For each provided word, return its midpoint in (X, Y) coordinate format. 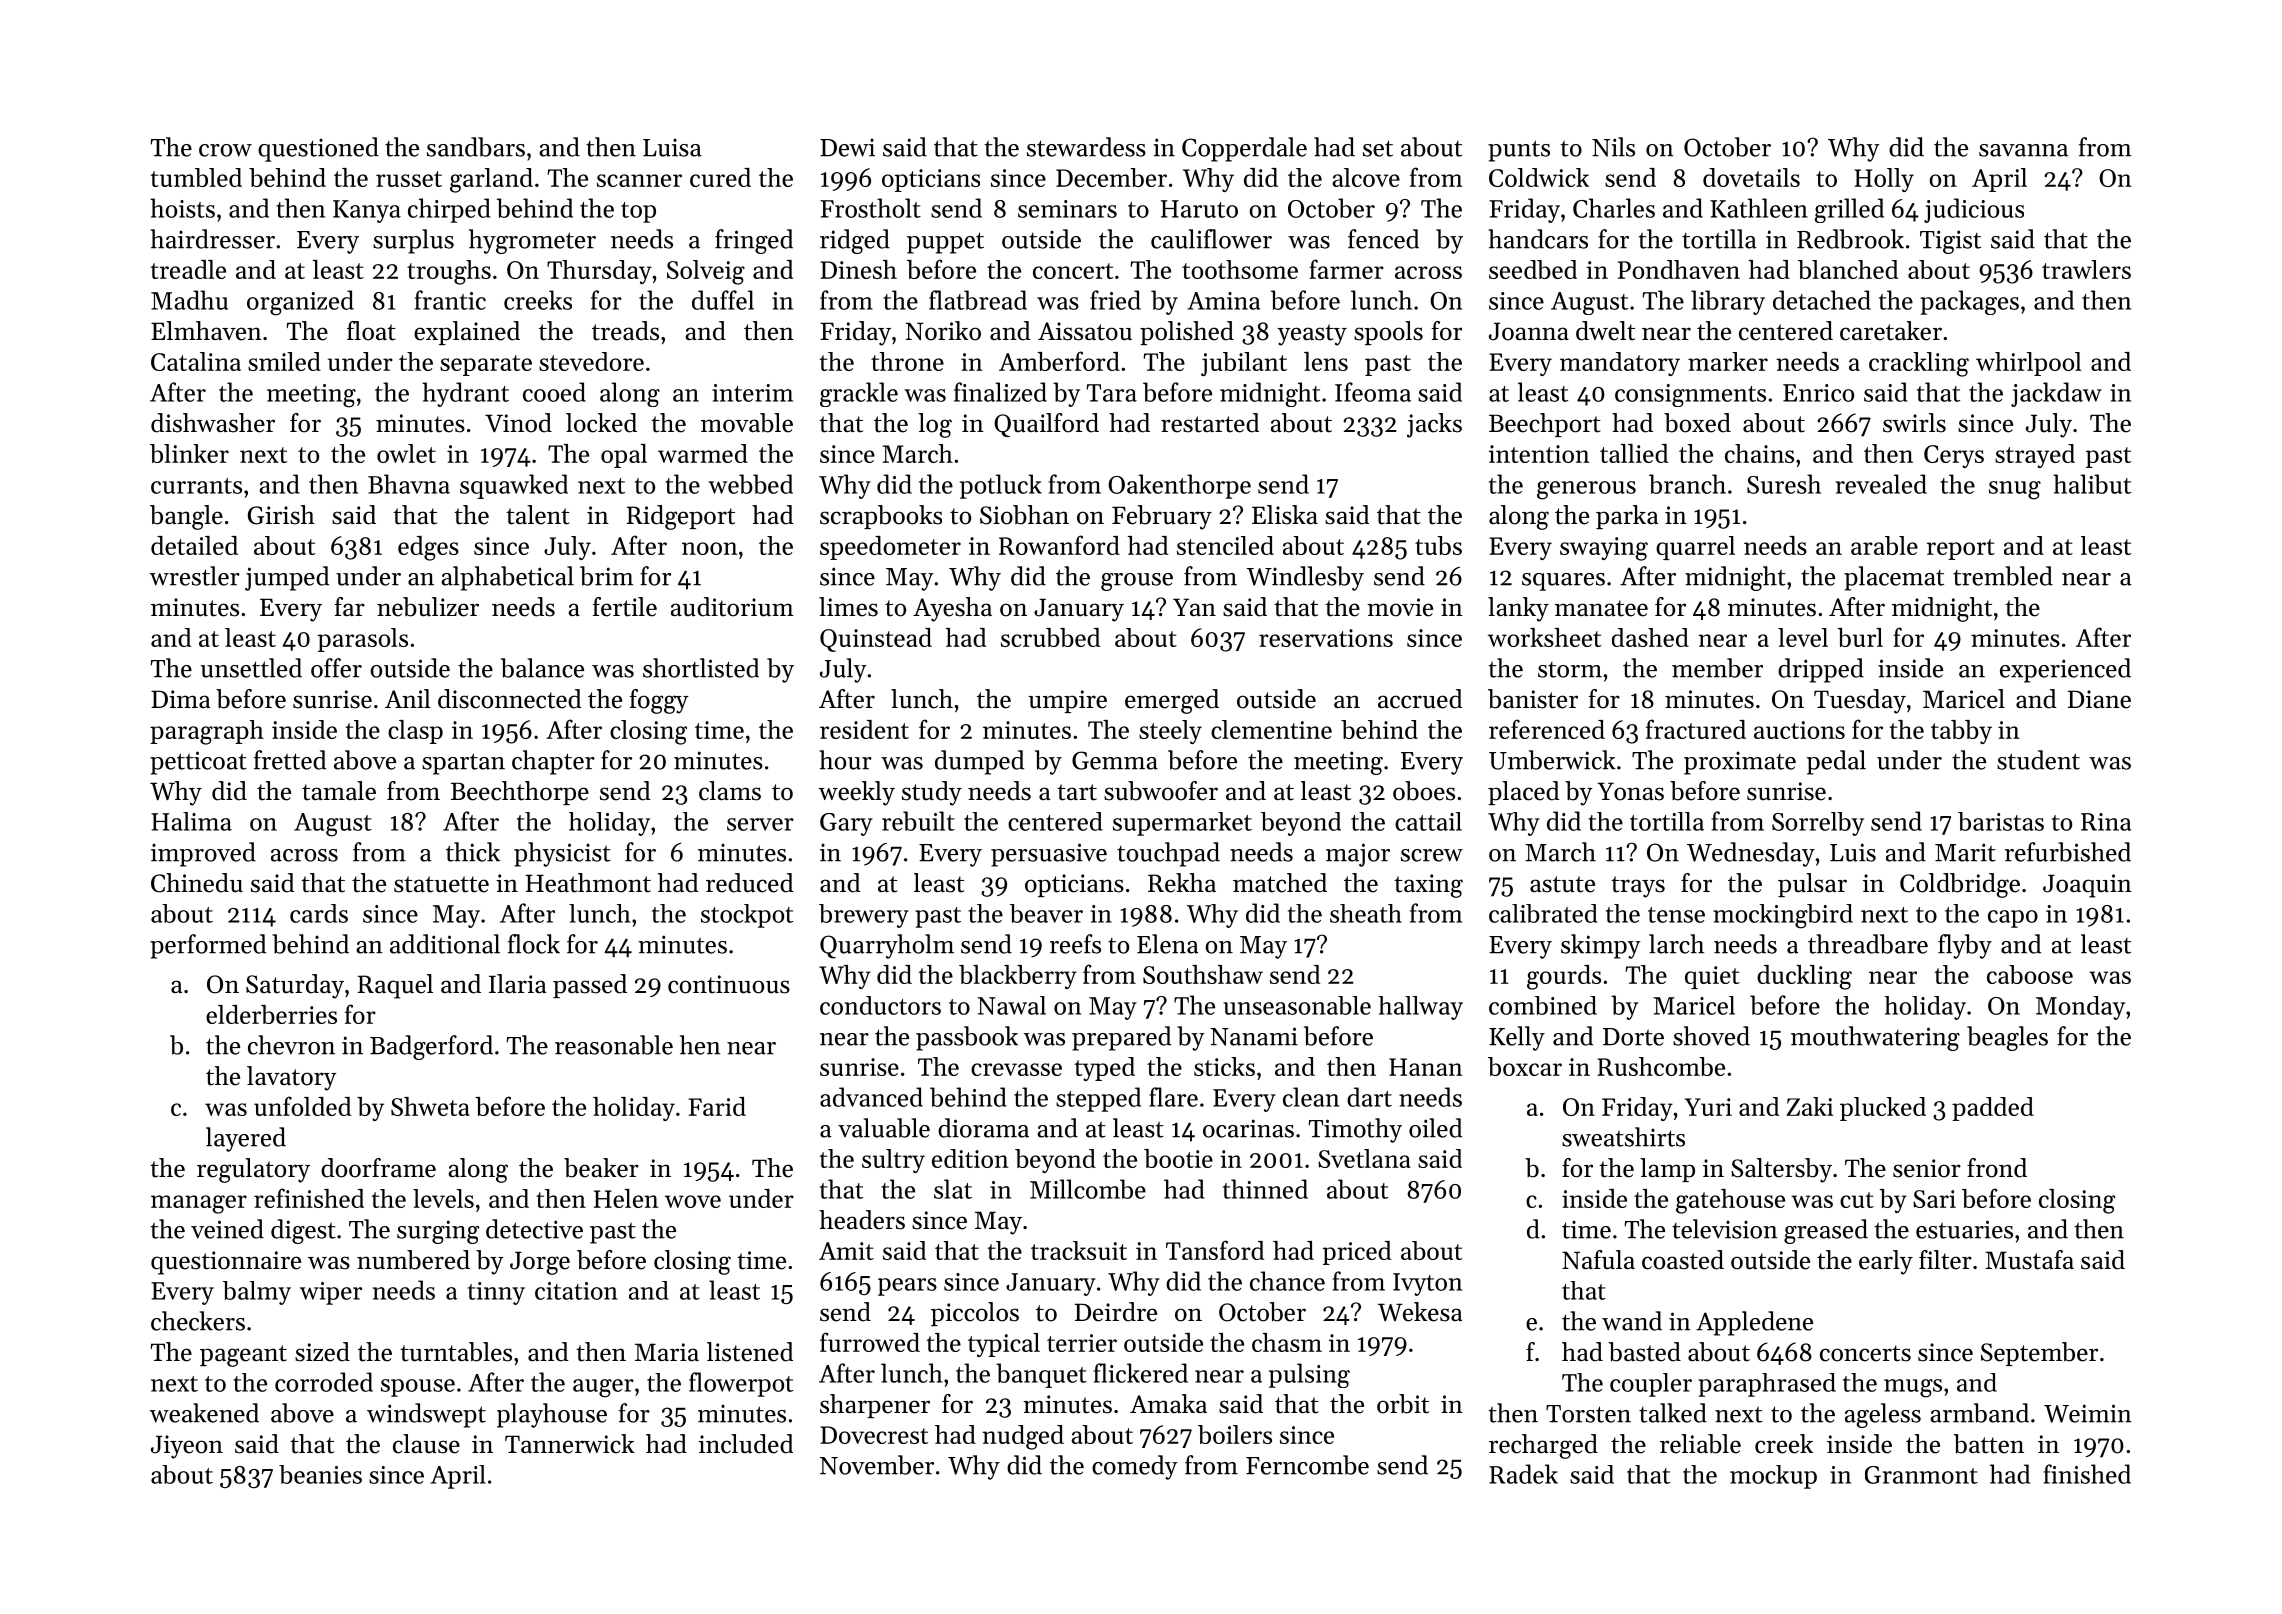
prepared (1121, 1038)
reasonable (614, 1045)
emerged (1172, 701)
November (877, 1465)
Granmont (1921, 1475)
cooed (554, 392)
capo (2013, 919)
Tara (1112, 393)
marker (1728, 361)
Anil (408, 698)
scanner (639, 180)
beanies (320, 1474)
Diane (2099, 699)
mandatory (1620, 364)
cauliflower (1211, 239)
